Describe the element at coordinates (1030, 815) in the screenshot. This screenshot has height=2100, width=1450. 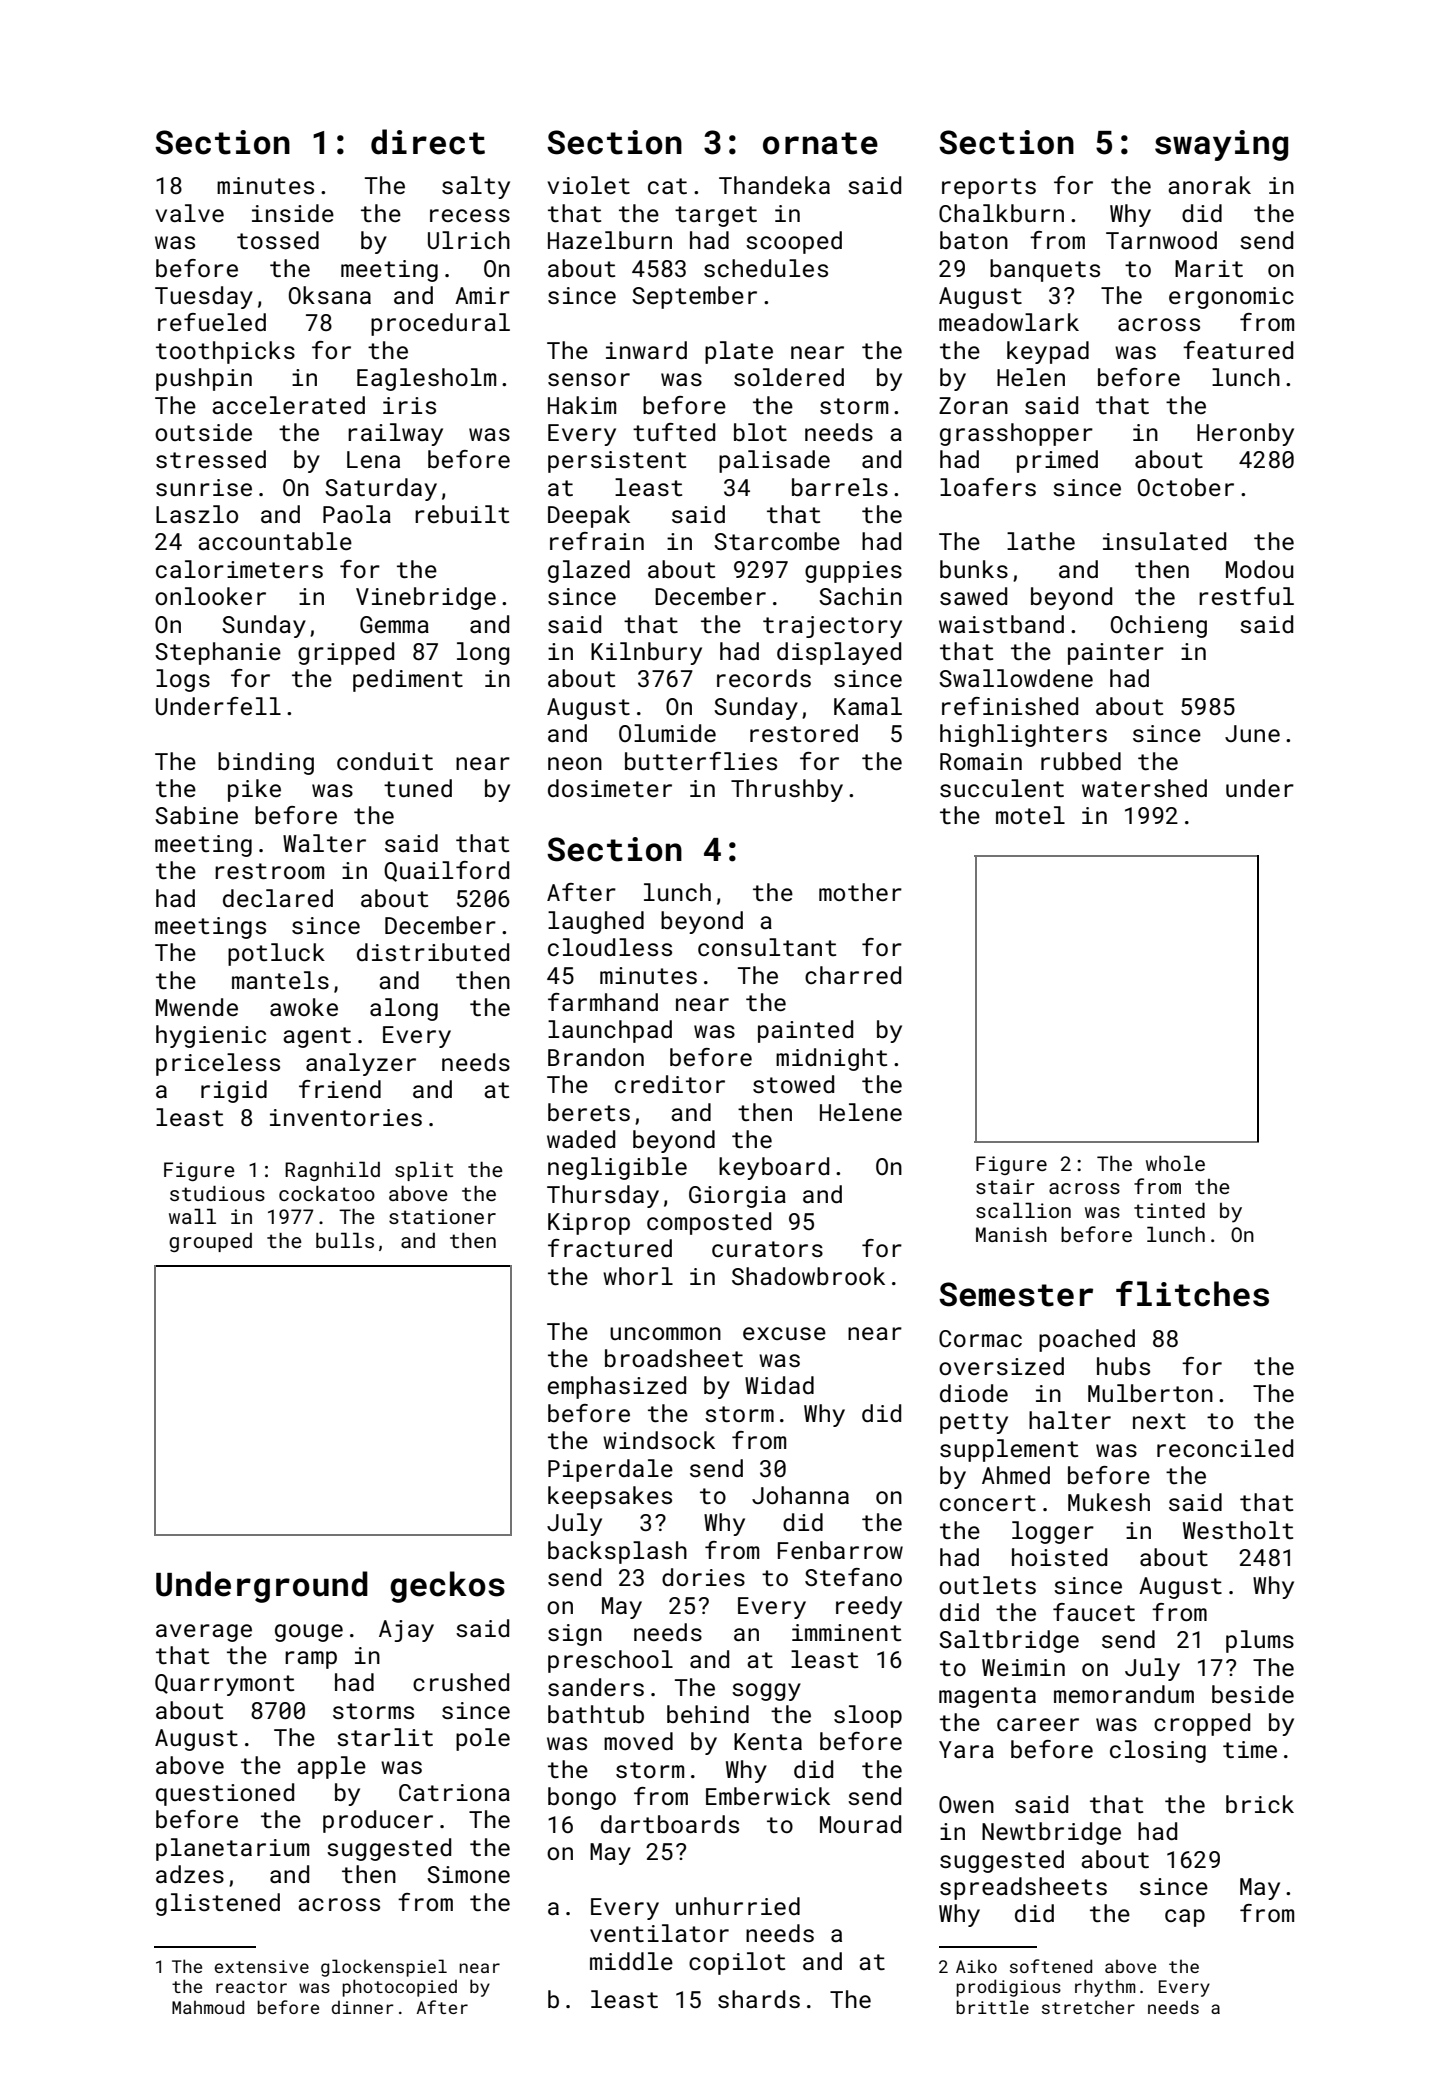
I see `motel` at that location.
